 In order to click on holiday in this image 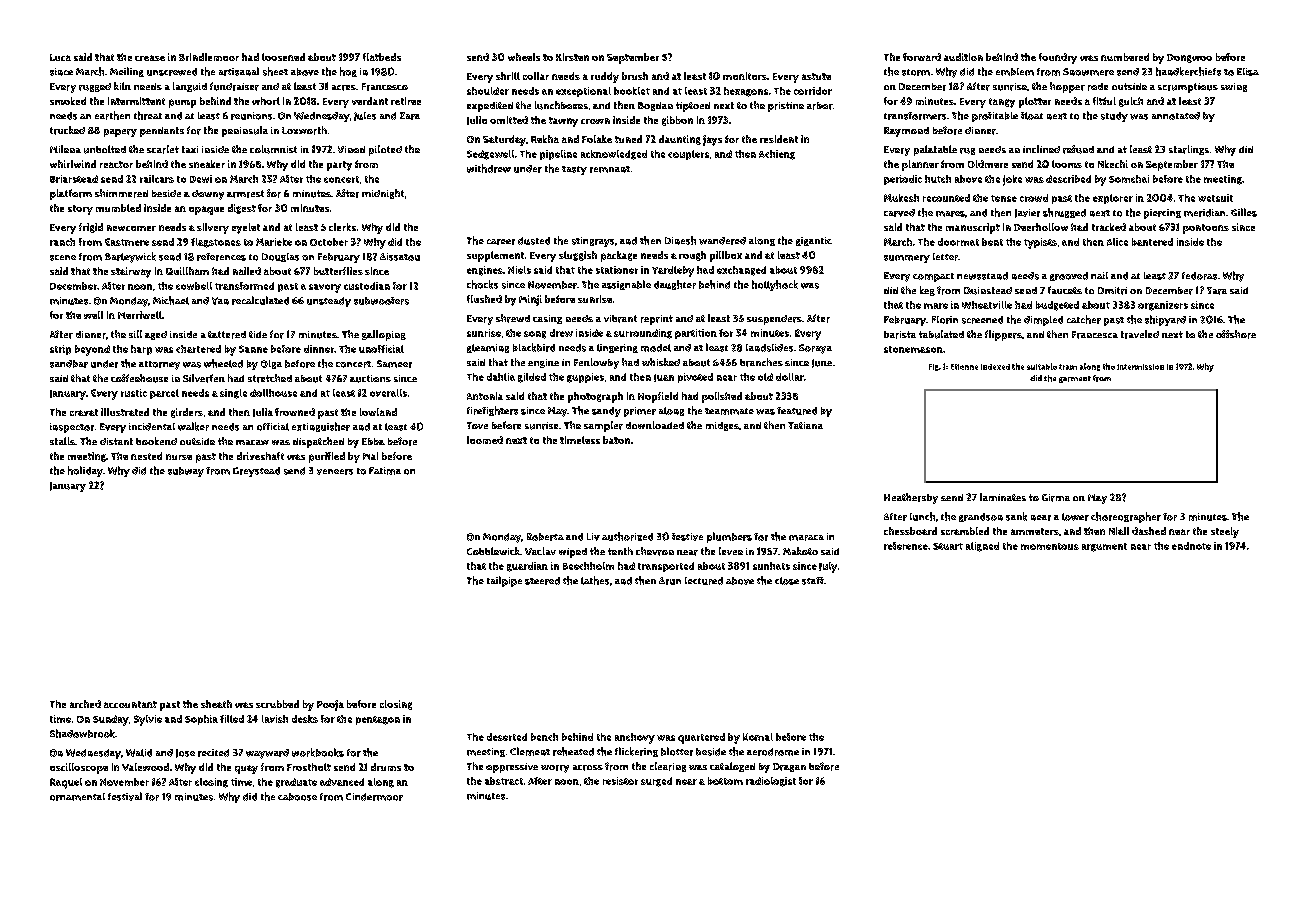, I will do `click(85, 471)`.
